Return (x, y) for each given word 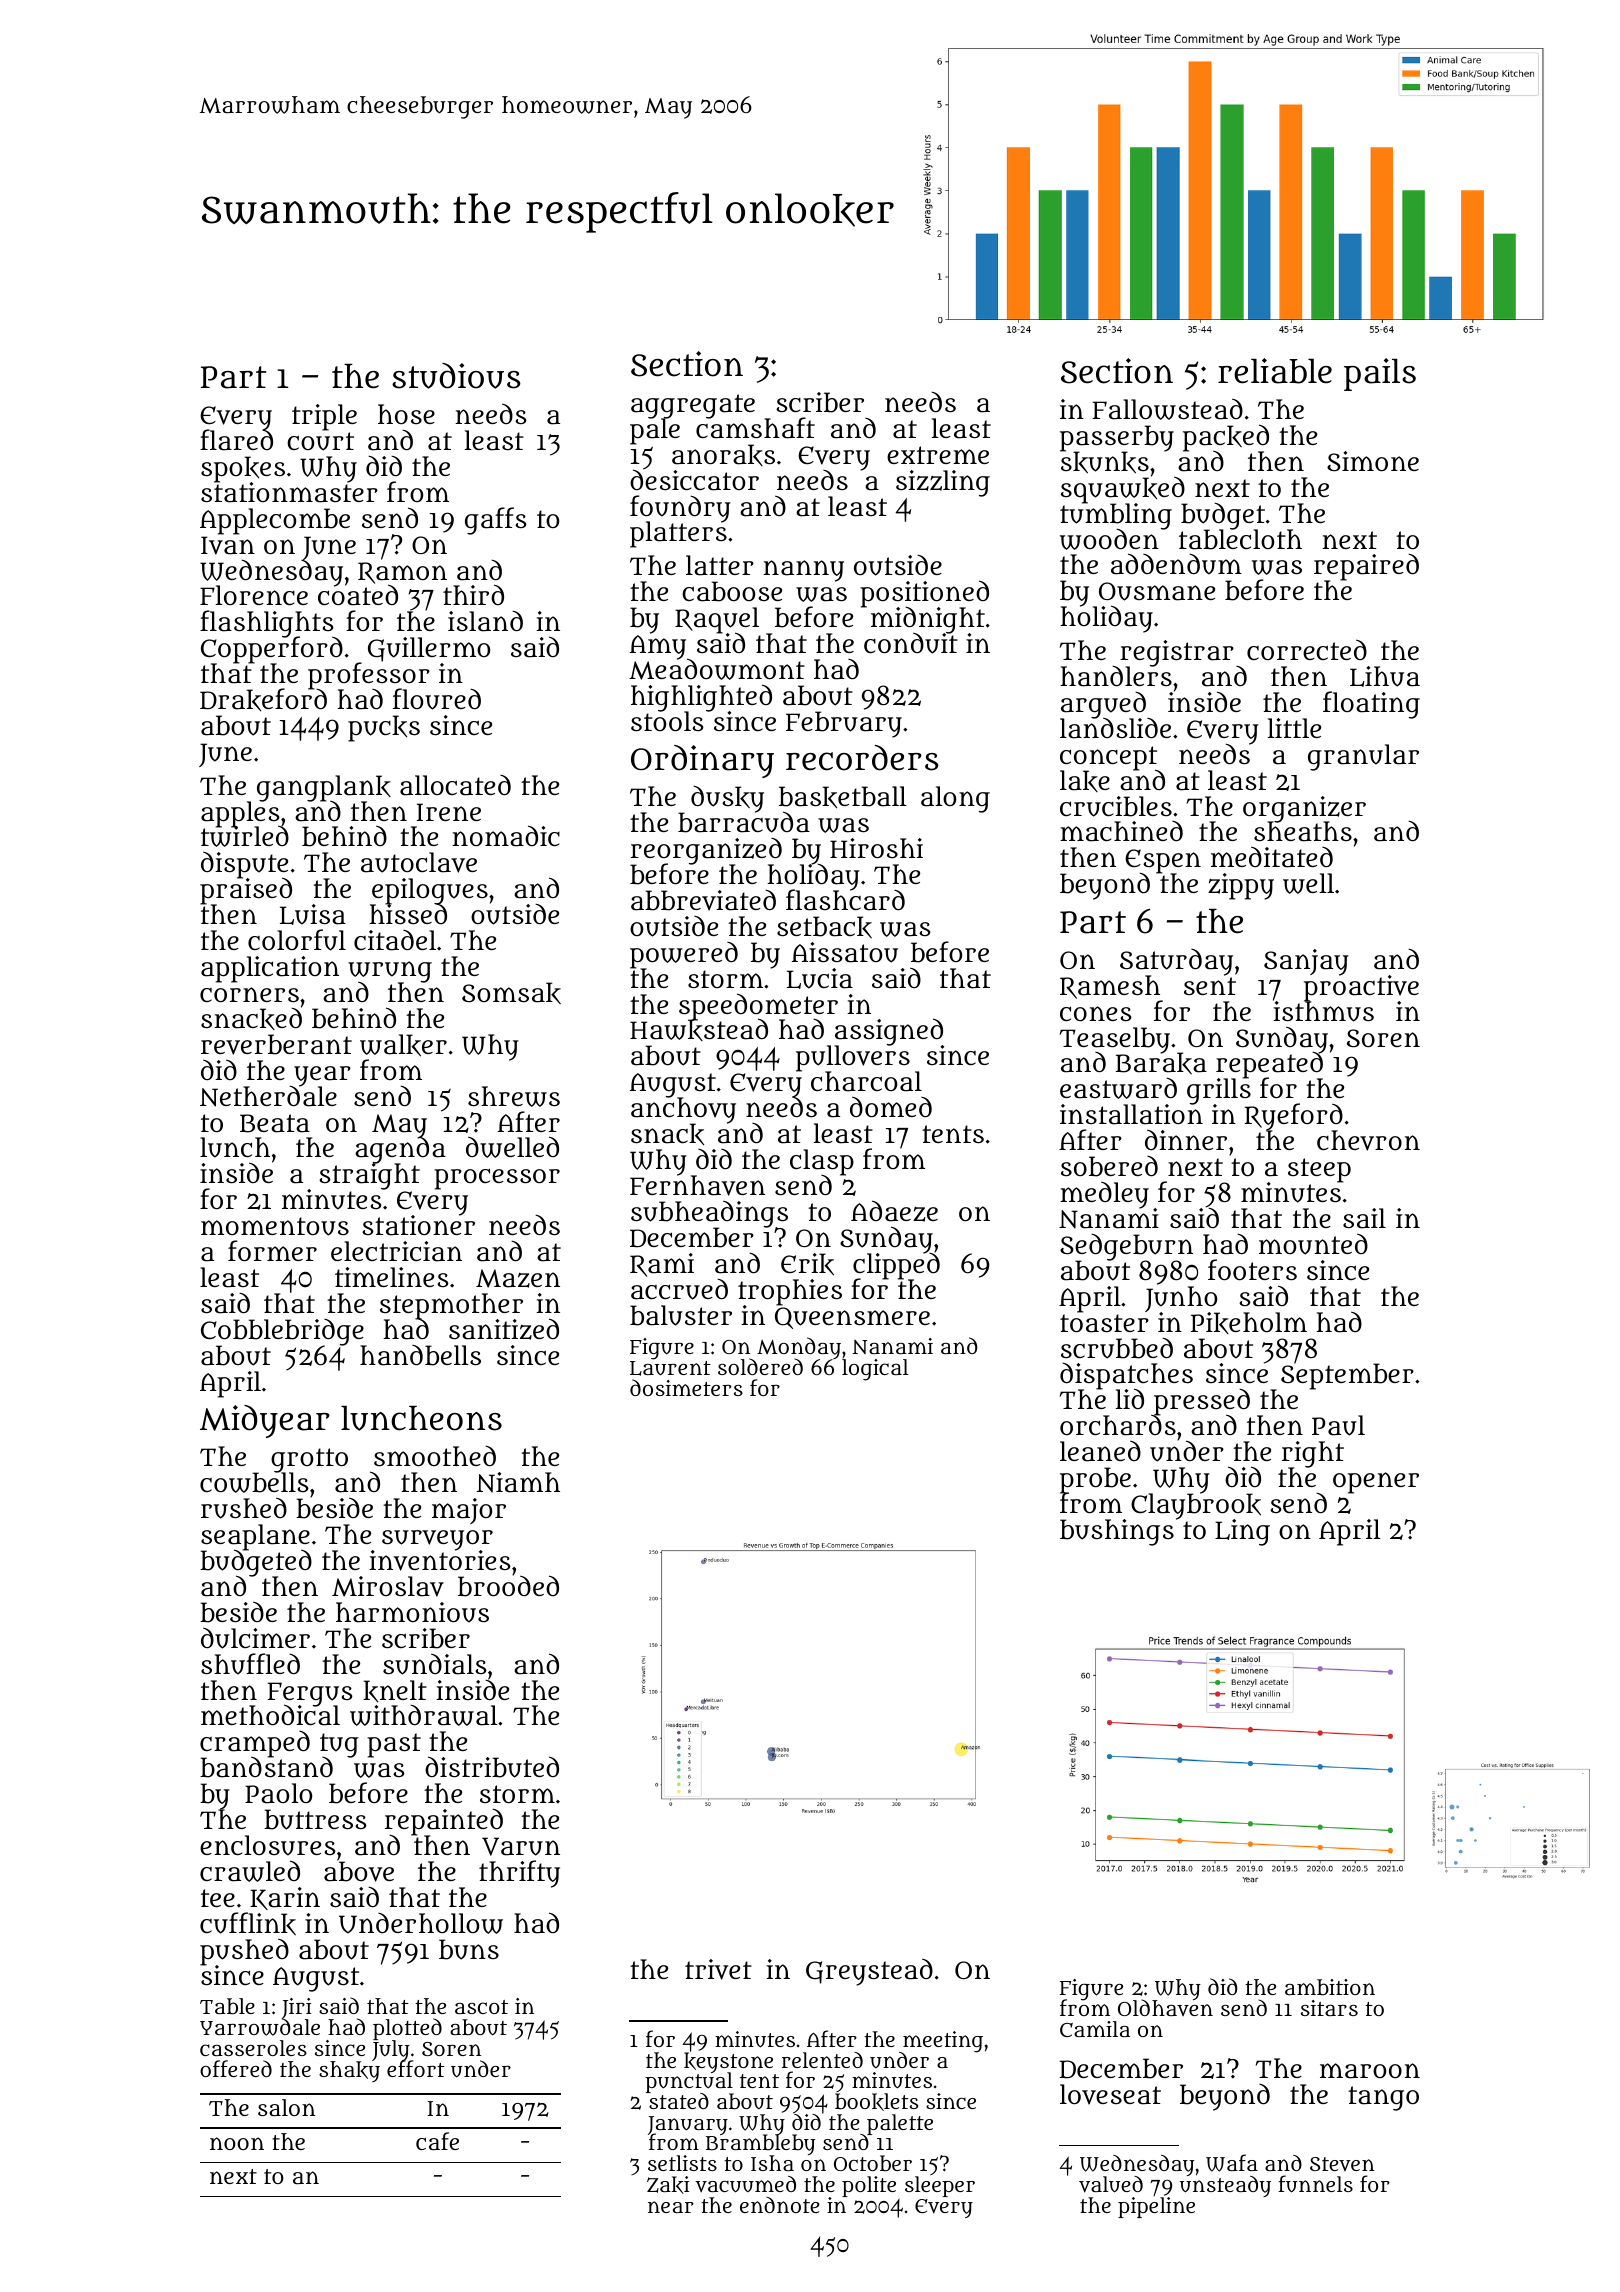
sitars (1329, 2008)
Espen (1163, 861)
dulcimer (255, 1638)
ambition (1330, 1987)
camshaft (755, 428)
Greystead (869, 1972)
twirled (245, 837)
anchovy (683, 1111)
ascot (481, 2007)
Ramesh (1110, 987)
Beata (275, 1123)
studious (456, 376)
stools (667, 721)
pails (1380, 374)
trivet (718, 1969)
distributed (492, 1767)
